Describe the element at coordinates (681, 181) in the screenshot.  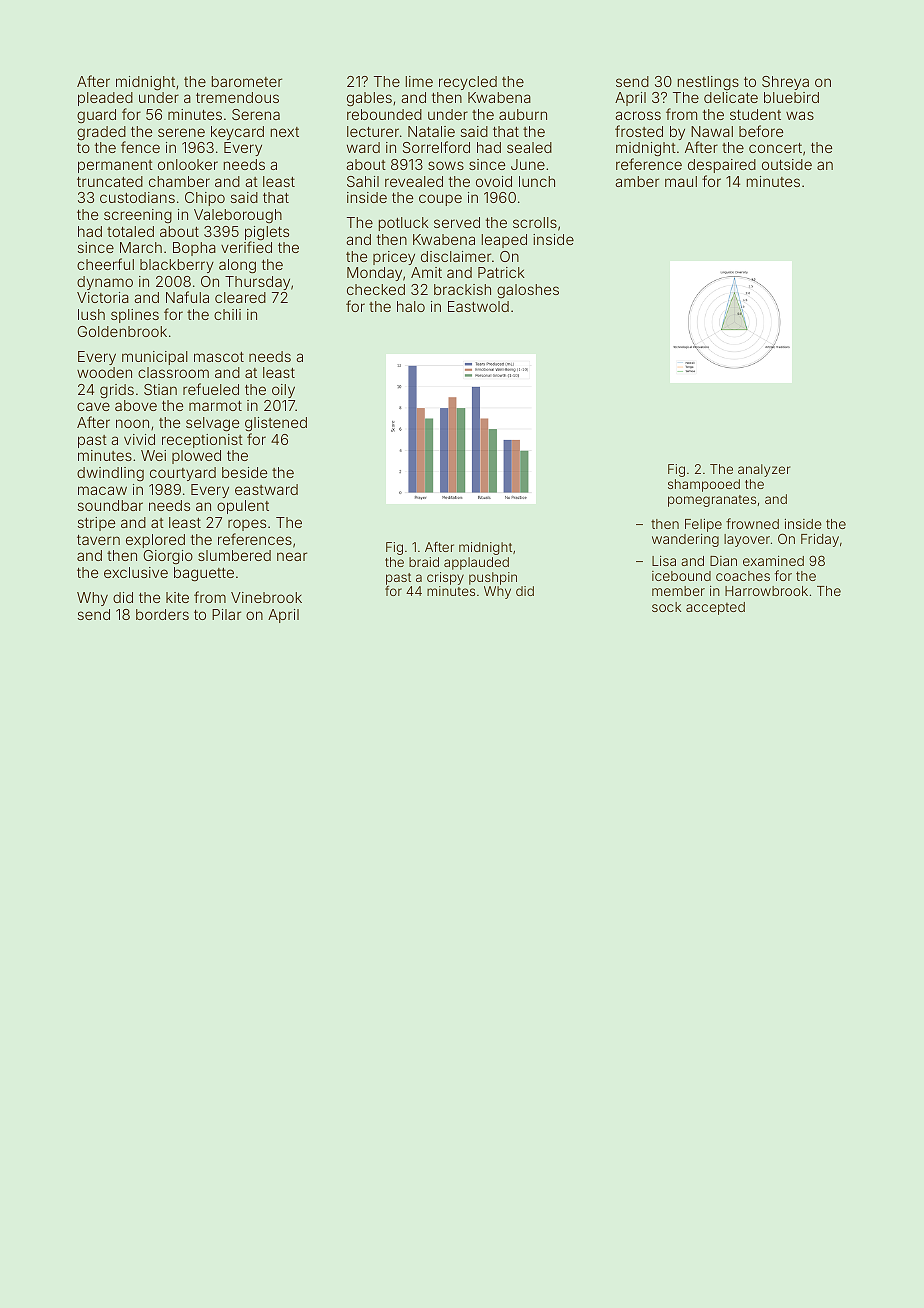
I see `maul` at that location.
